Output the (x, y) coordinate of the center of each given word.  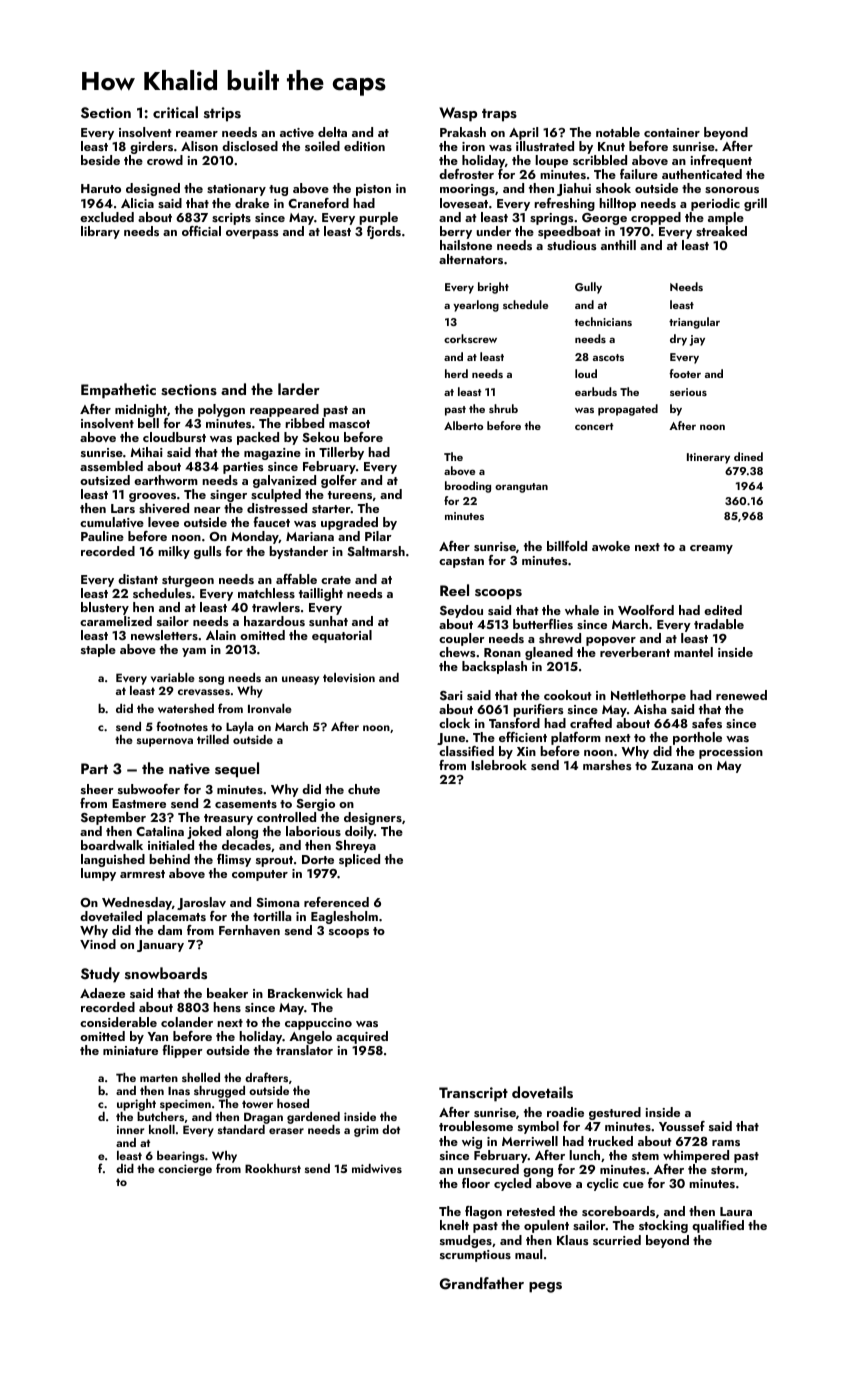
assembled (111, 466)
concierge (185, 1170)
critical (175, 112)
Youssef (682, 1126)
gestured (615, 1113)
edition (364, 146)
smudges (466, 1241)
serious (688, 392)
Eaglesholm (344, 917)
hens (227, 1007)
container (672, 132)
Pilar (378, 536)
